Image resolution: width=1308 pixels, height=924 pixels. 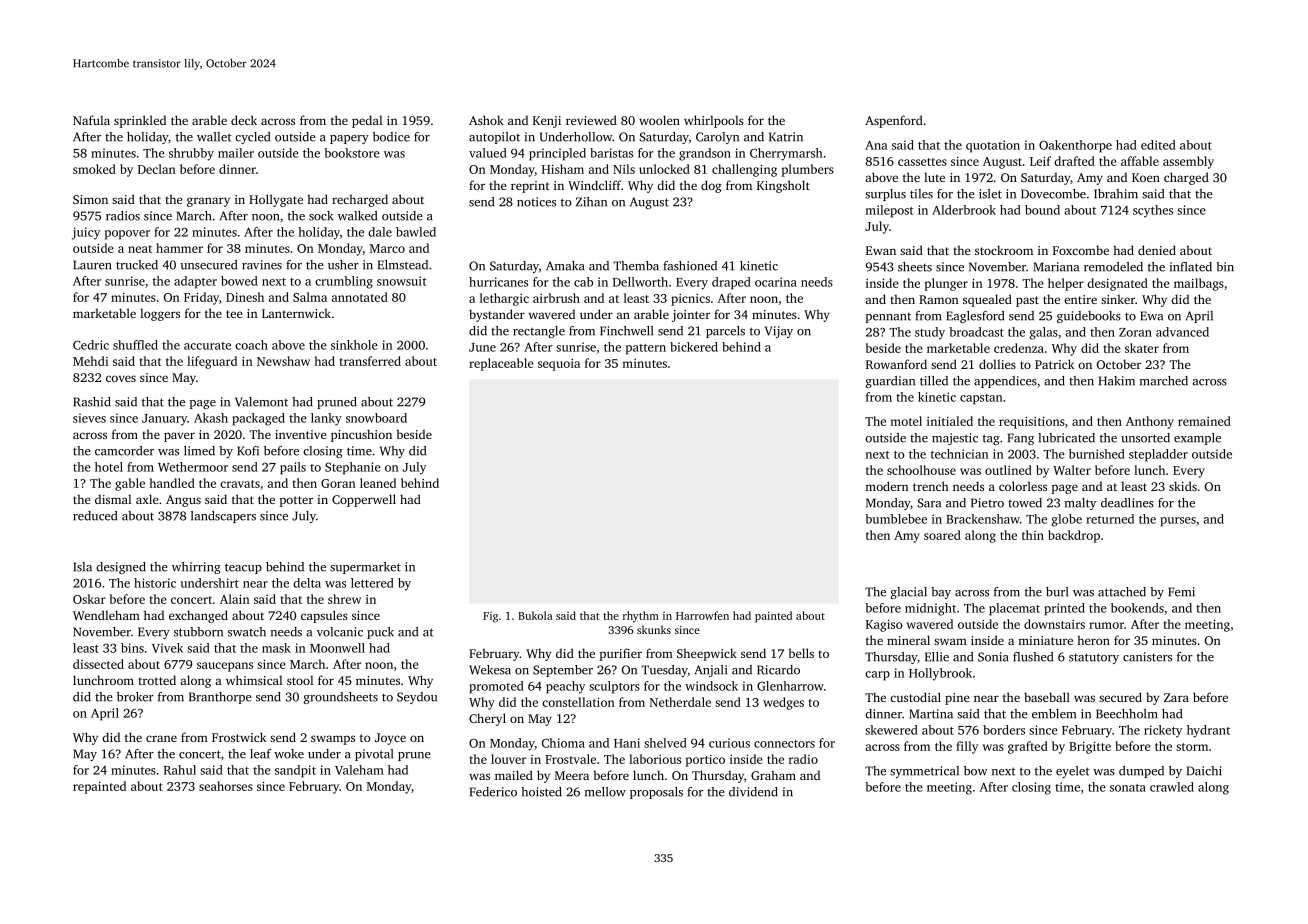 What do you see at coordinates (92, 265) in the image?
I see `Lauren` at bounding box center [92, 265].
